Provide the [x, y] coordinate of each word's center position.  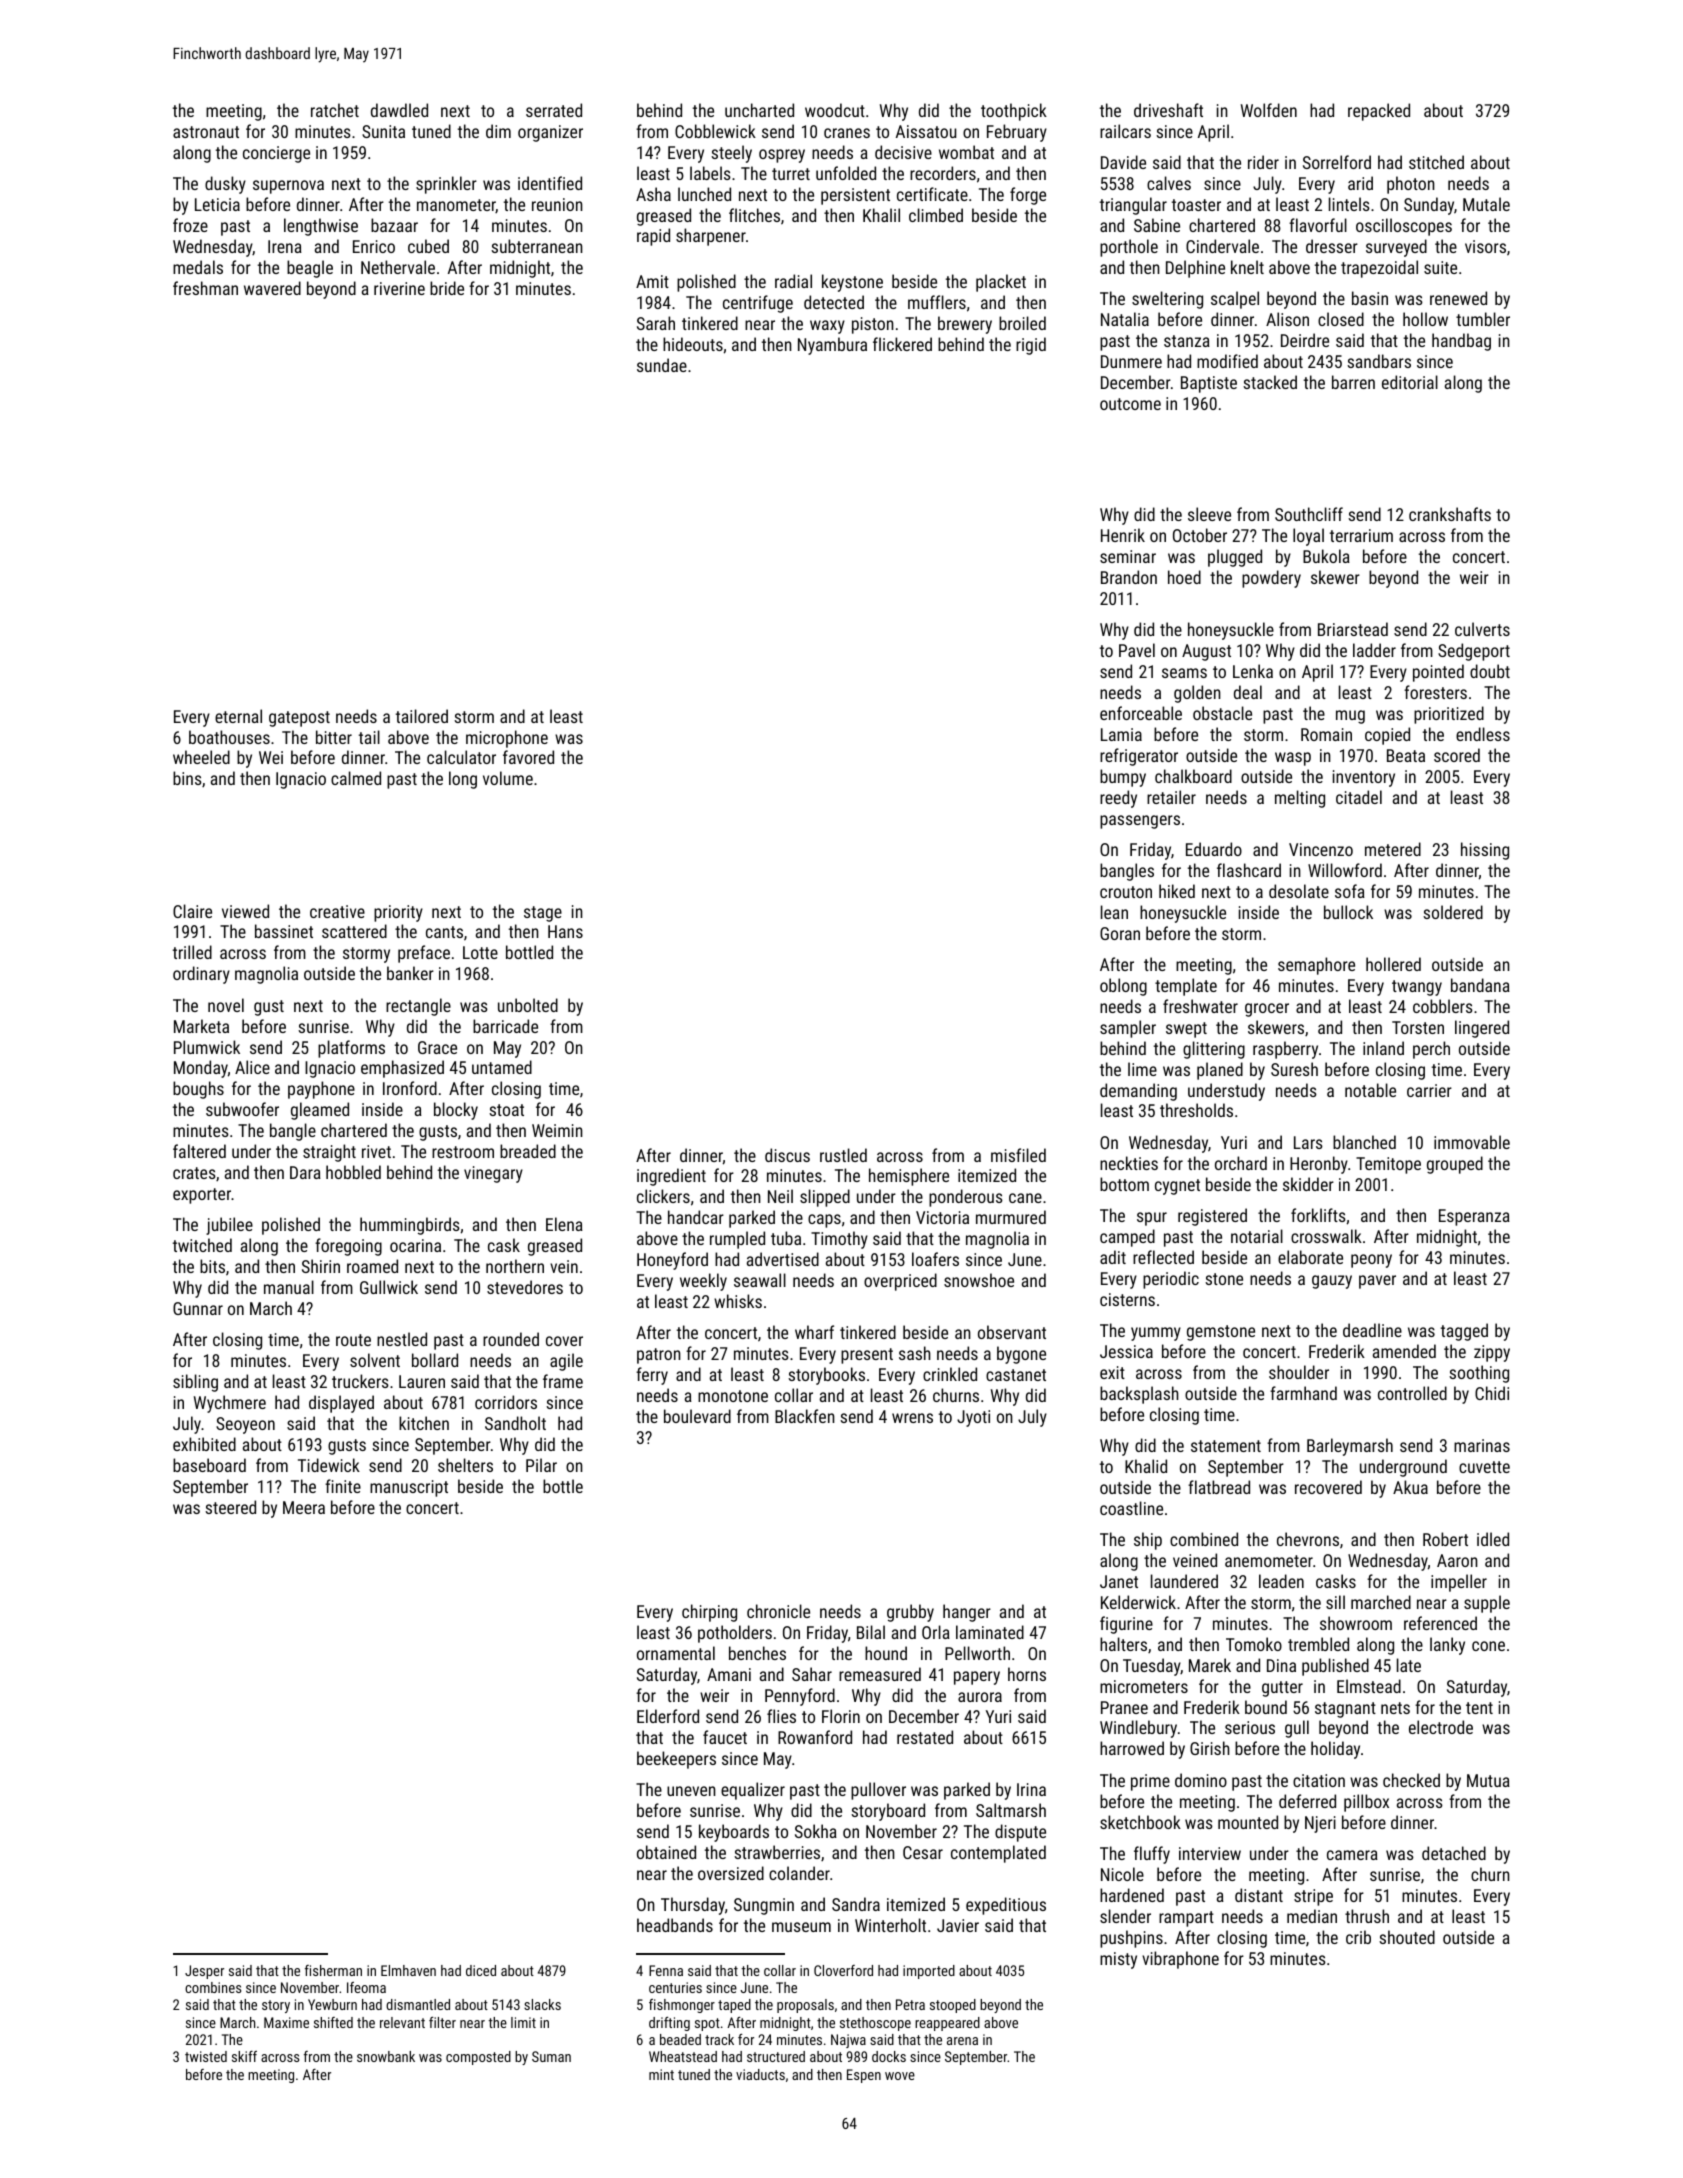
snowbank [386, 2056]
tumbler [1483, 319]
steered [230, 1507]
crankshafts [1450, 514]
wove [900, 2076]
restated [925, 1737]
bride [447, 288]
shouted [1407, 1937]
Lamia [1121, 734]
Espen [864, 2076]
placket [1001, 283]
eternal [238, 716]
